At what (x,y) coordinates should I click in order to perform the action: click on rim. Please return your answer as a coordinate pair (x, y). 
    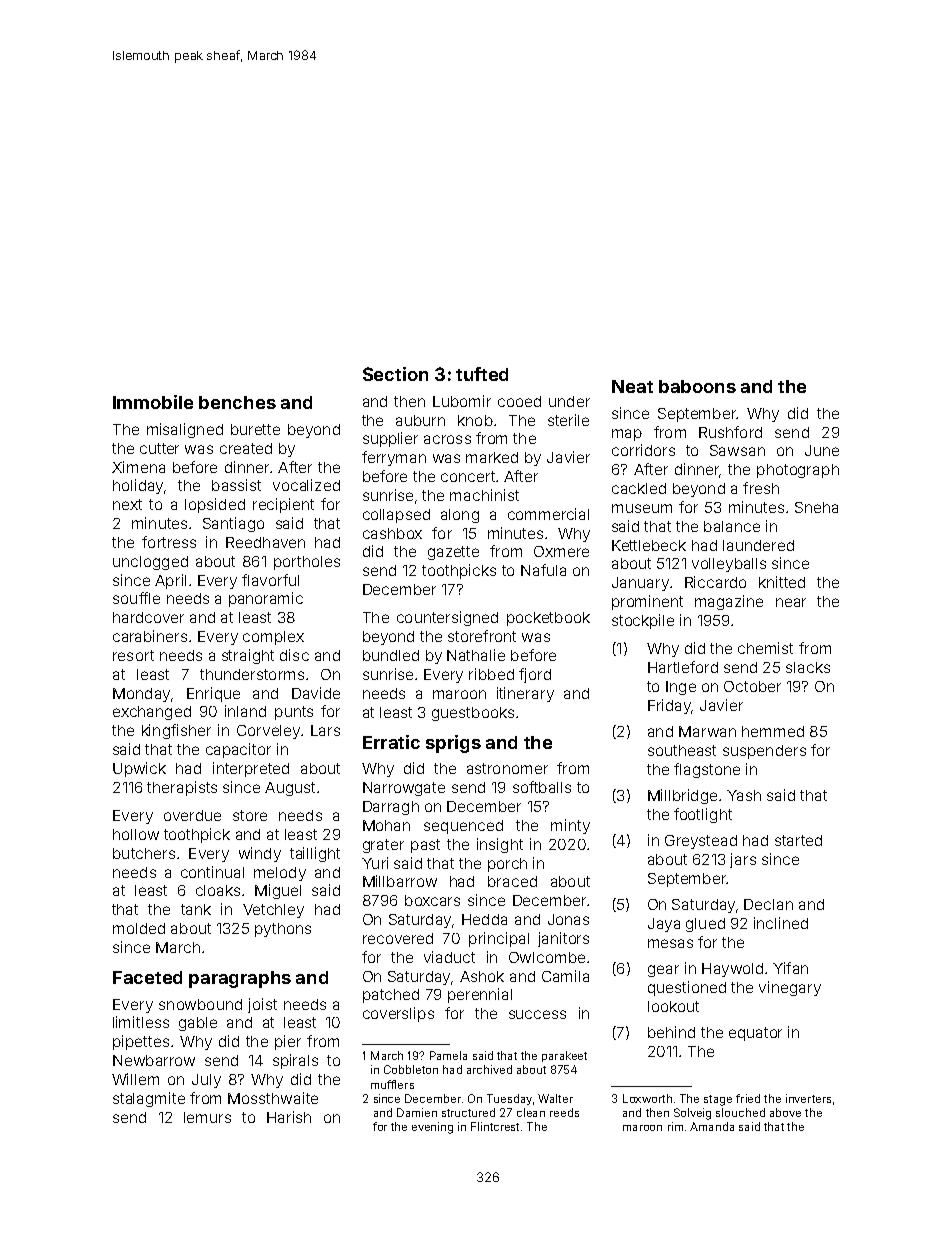
    Looking at the image, I should click on (675, 1126).
